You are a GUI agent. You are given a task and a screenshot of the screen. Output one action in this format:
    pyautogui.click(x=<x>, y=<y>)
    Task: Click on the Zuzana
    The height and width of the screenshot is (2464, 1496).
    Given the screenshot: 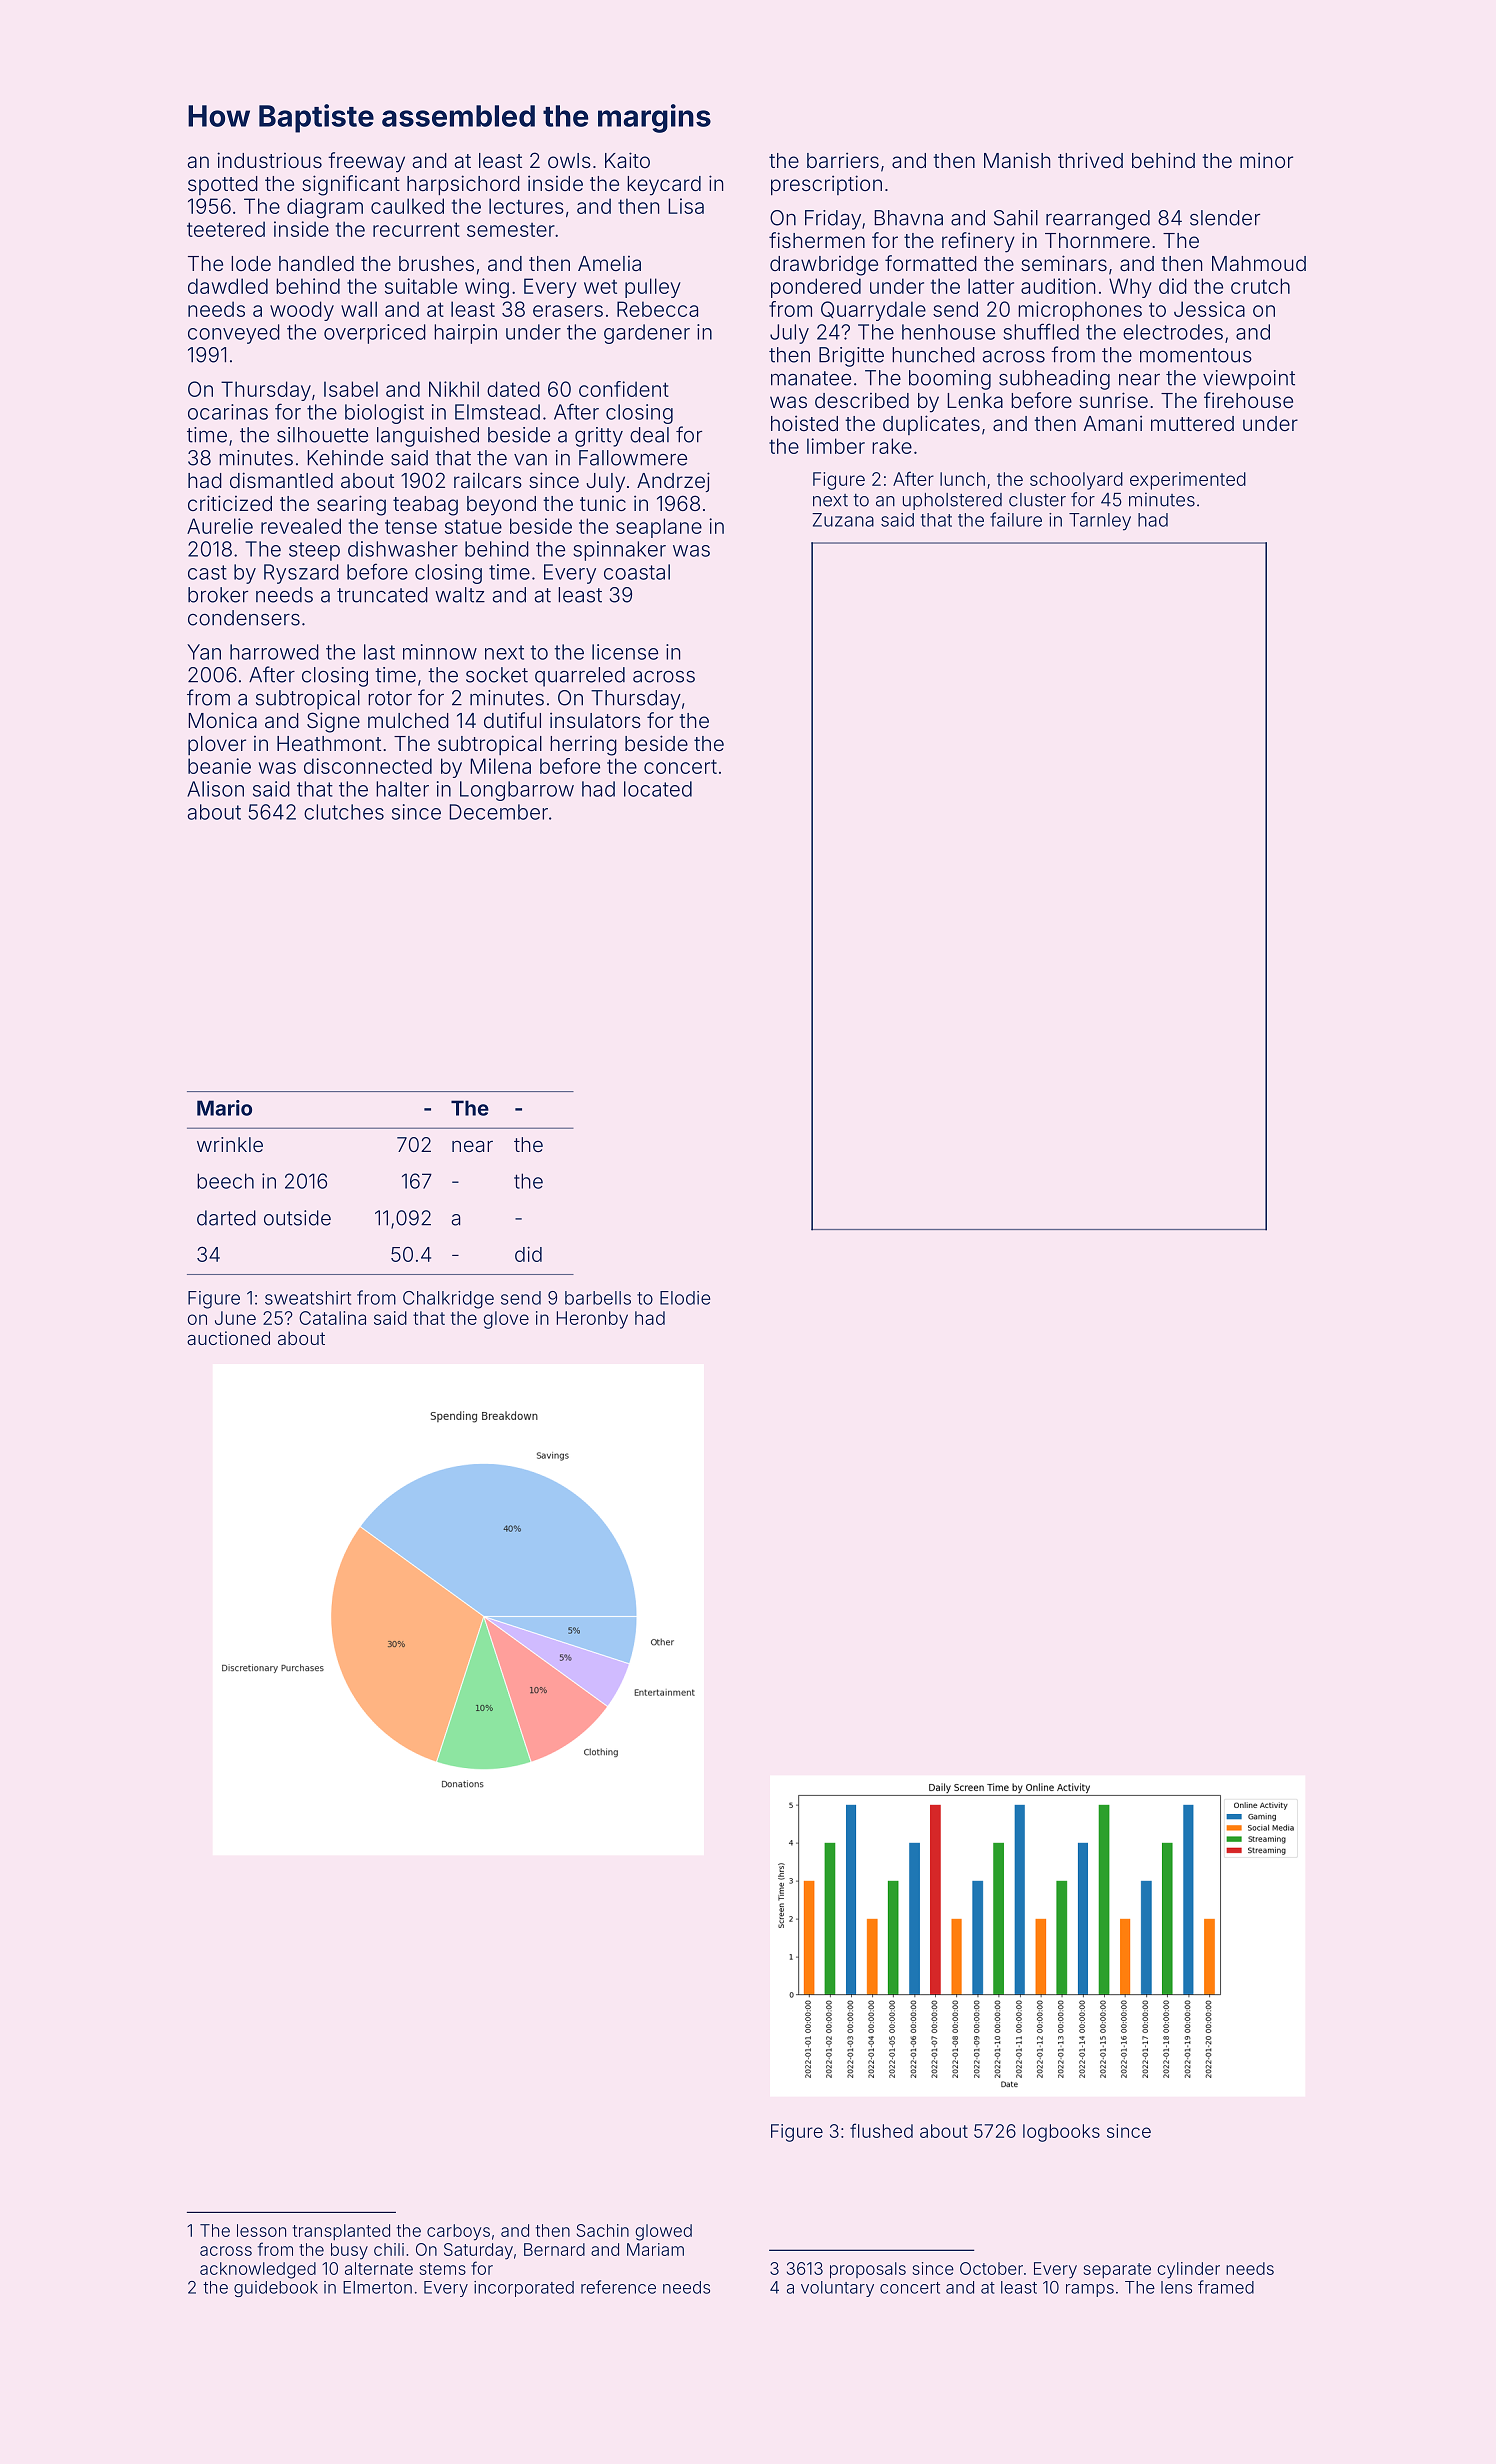 What is the action you would take?
    pyautogui.click(x=843, y=520)
